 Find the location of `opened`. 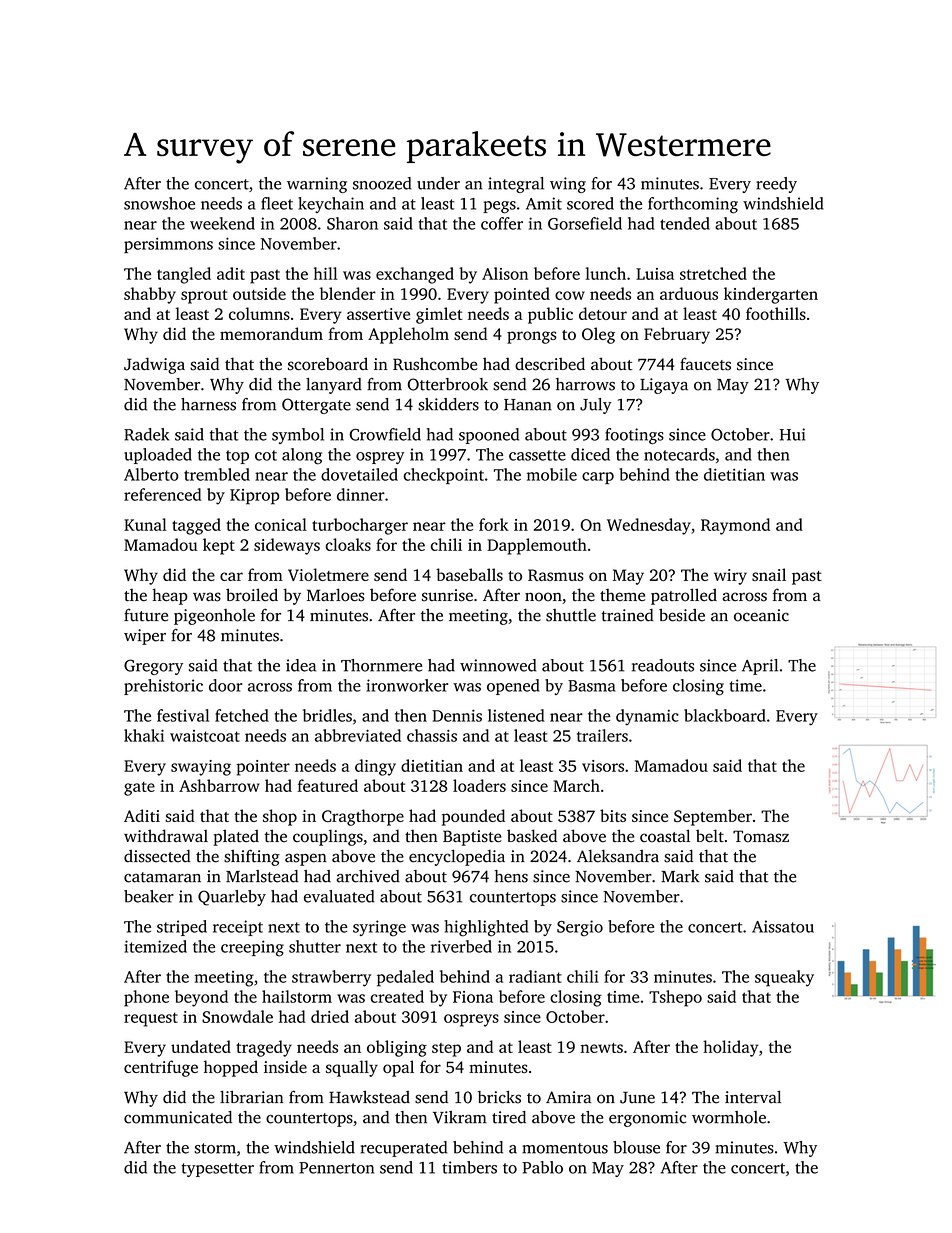

opened is located at coordinates (513, 687).
